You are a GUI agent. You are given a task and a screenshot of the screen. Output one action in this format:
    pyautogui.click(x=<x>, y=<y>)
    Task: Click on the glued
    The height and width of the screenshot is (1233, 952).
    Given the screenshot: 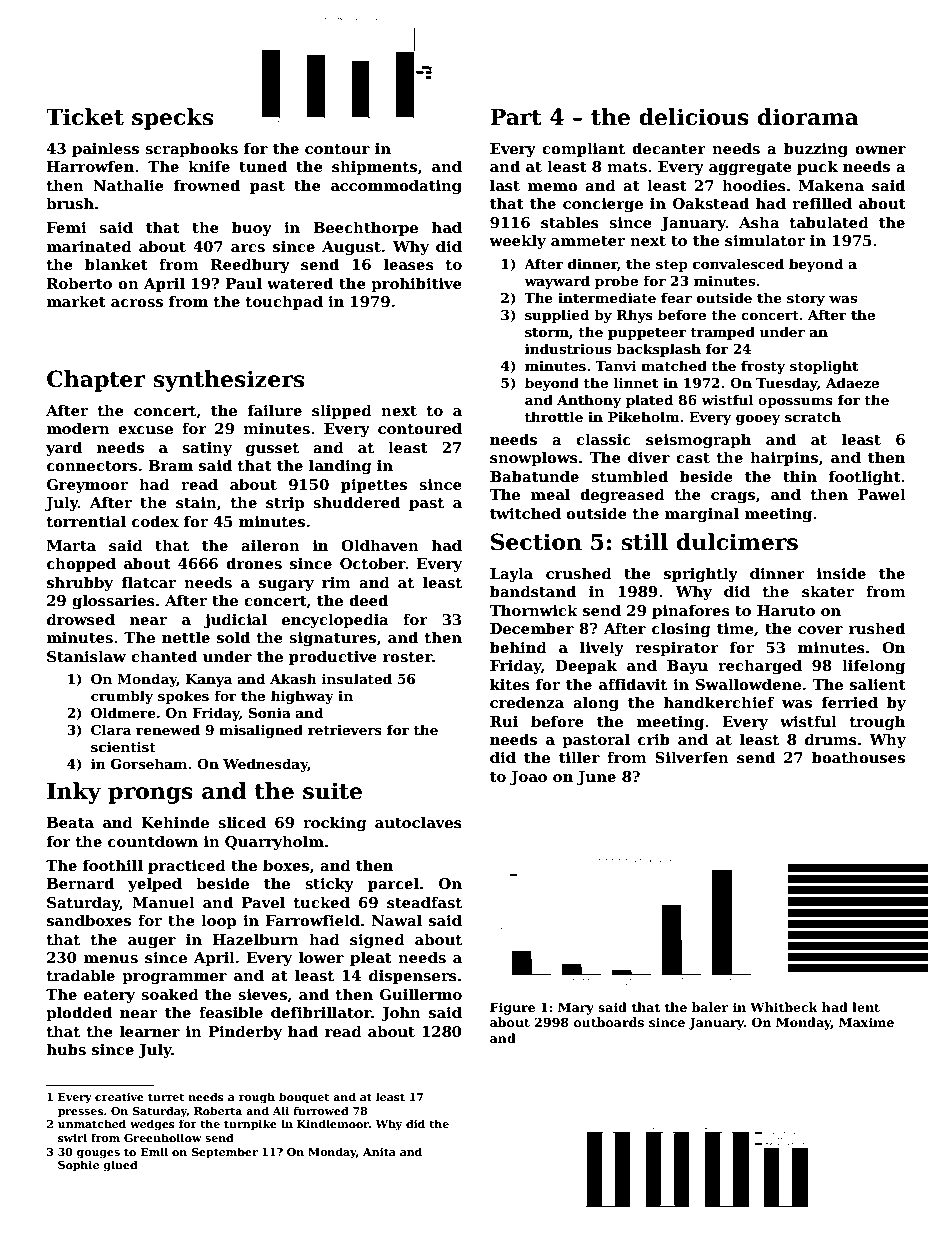 What is the action you would take?
    pyautogui.click(x=120, y=1166)
